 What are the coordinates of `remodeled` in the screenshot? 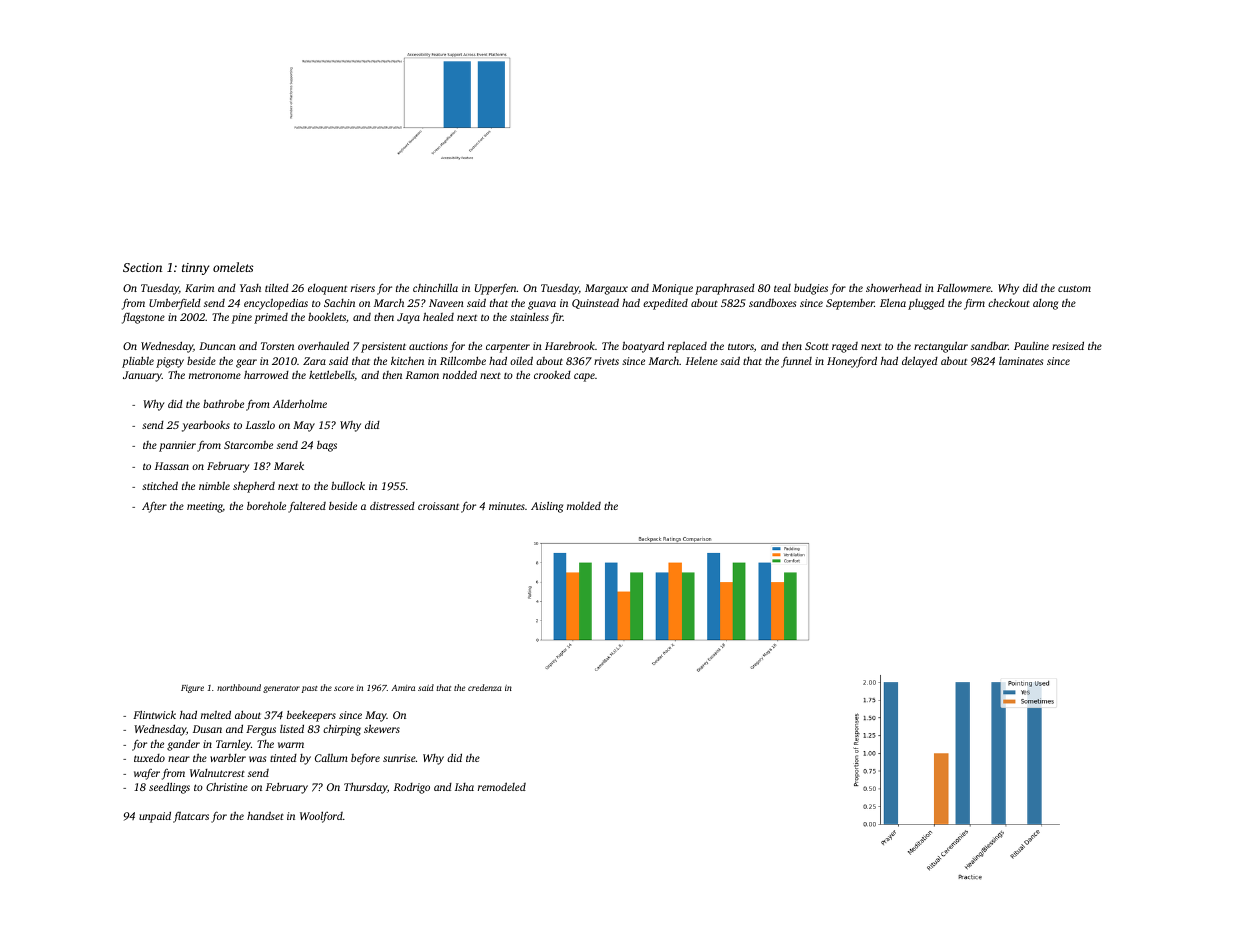 It's located at (502, 786).
